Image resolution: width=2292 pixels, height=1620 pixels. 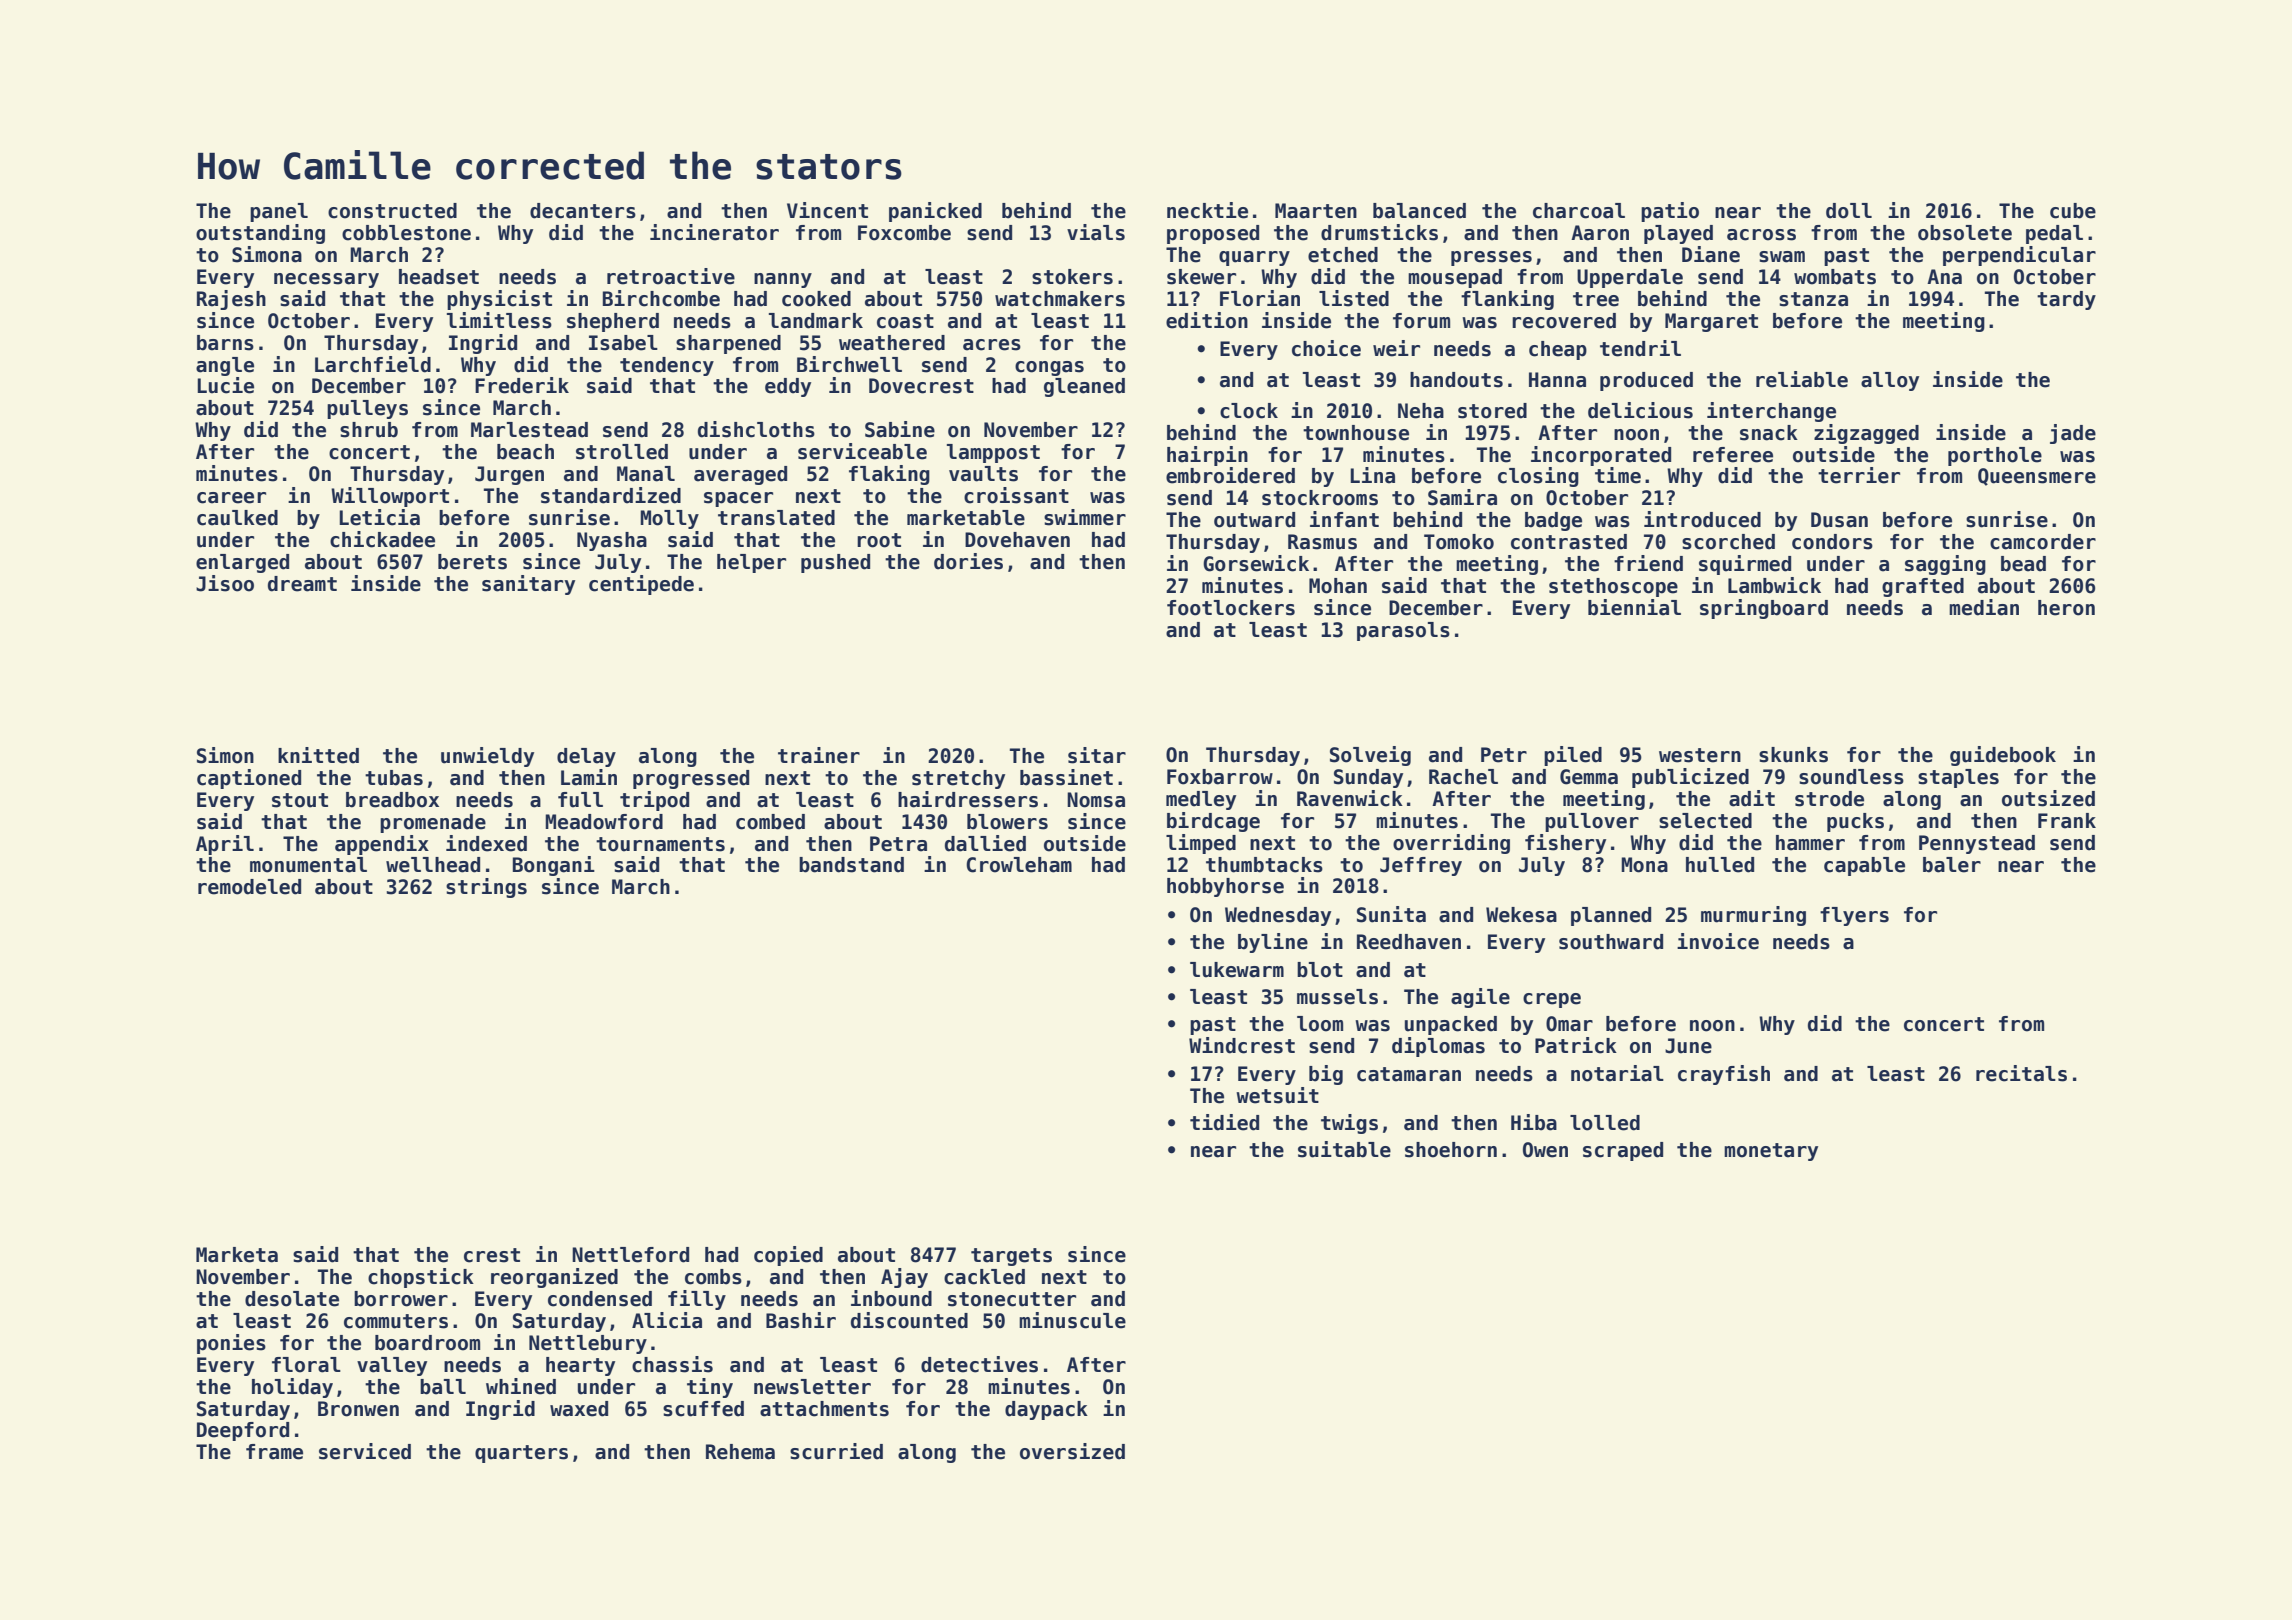 I want to click on daypack, so click(x=1046, y=1410).
